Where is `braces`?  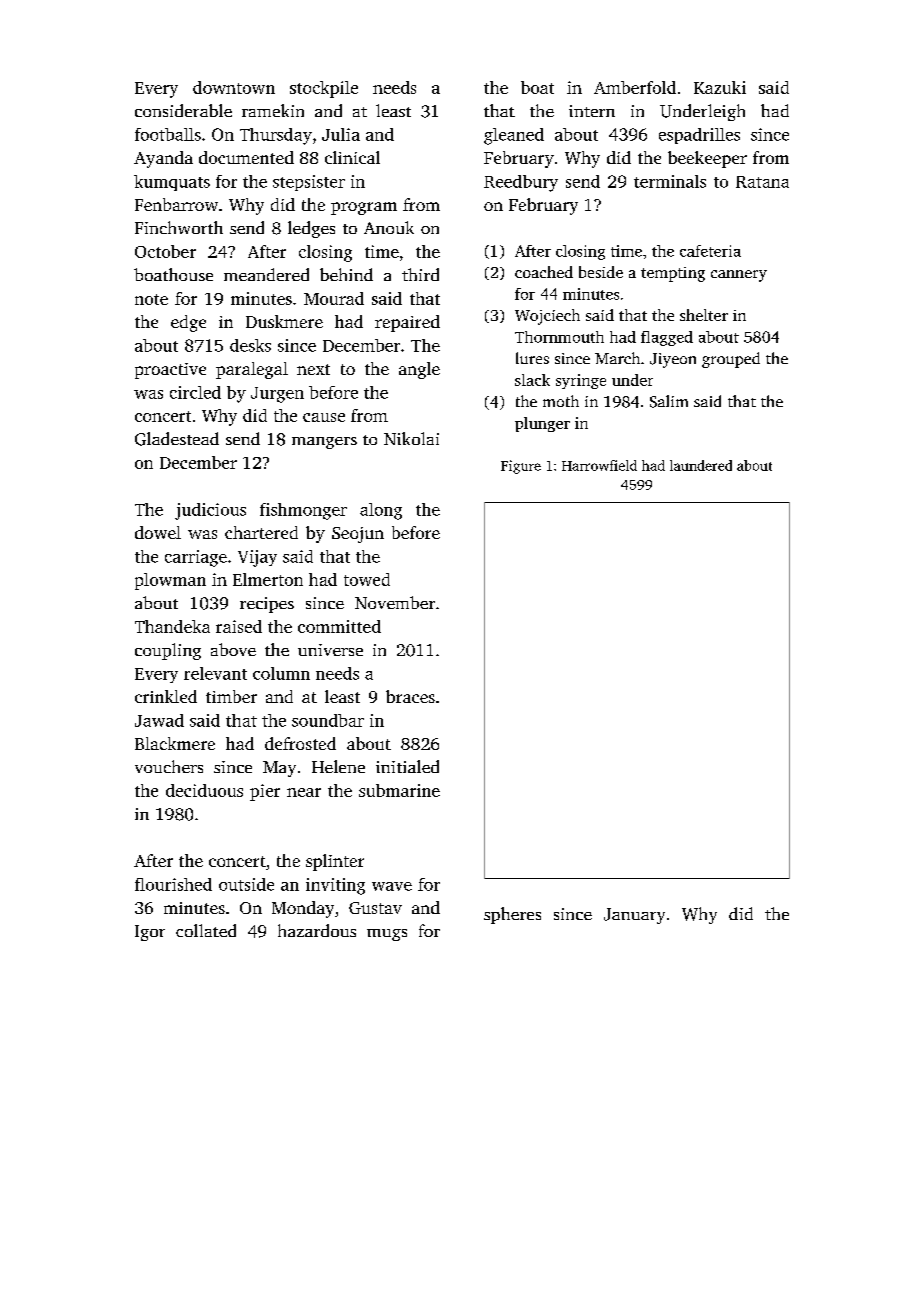 braces is located at coordinates (410, 696).
